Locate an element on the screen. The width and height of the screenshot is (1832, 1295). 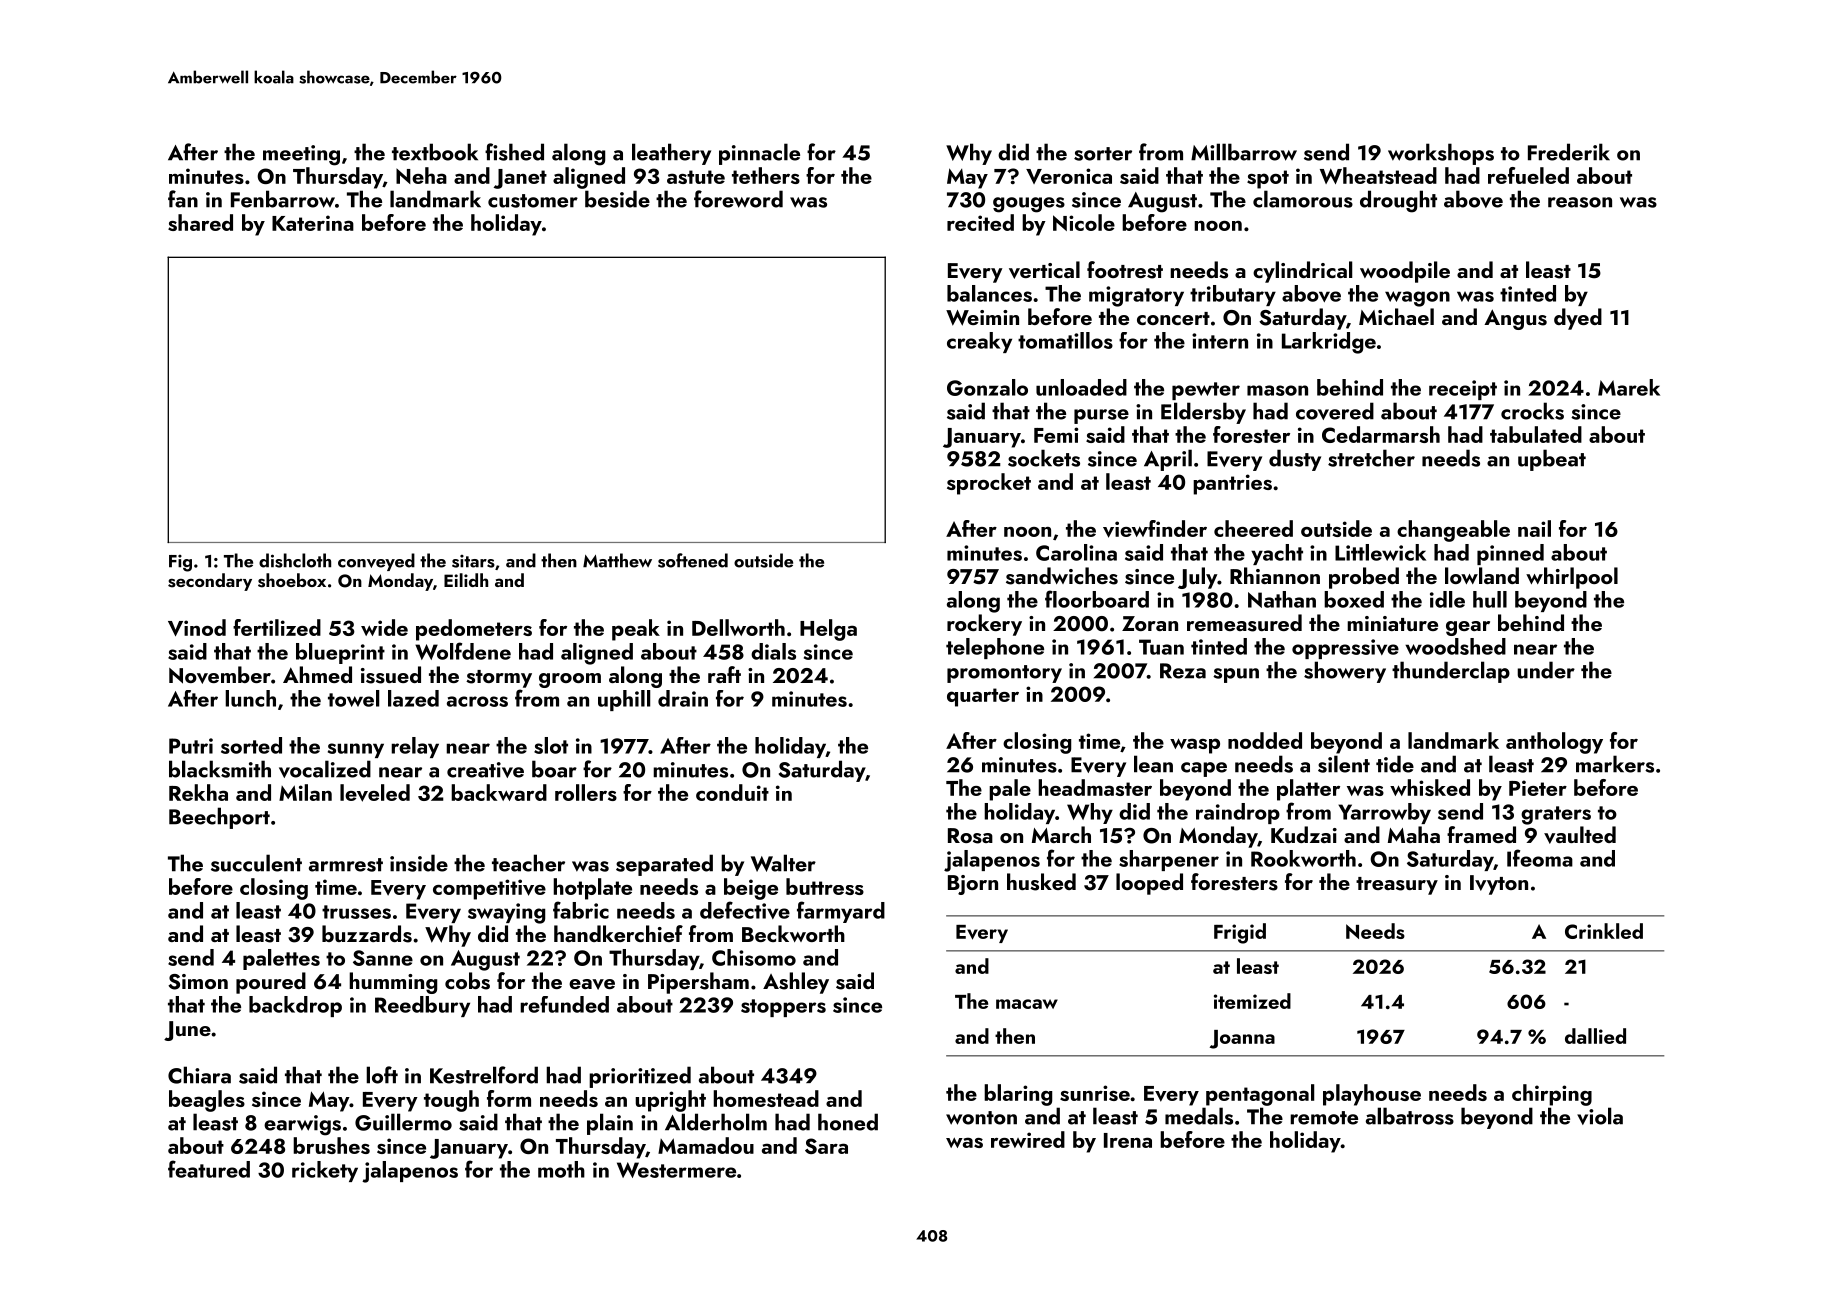
textbook is located at coordinates (435, 152).
